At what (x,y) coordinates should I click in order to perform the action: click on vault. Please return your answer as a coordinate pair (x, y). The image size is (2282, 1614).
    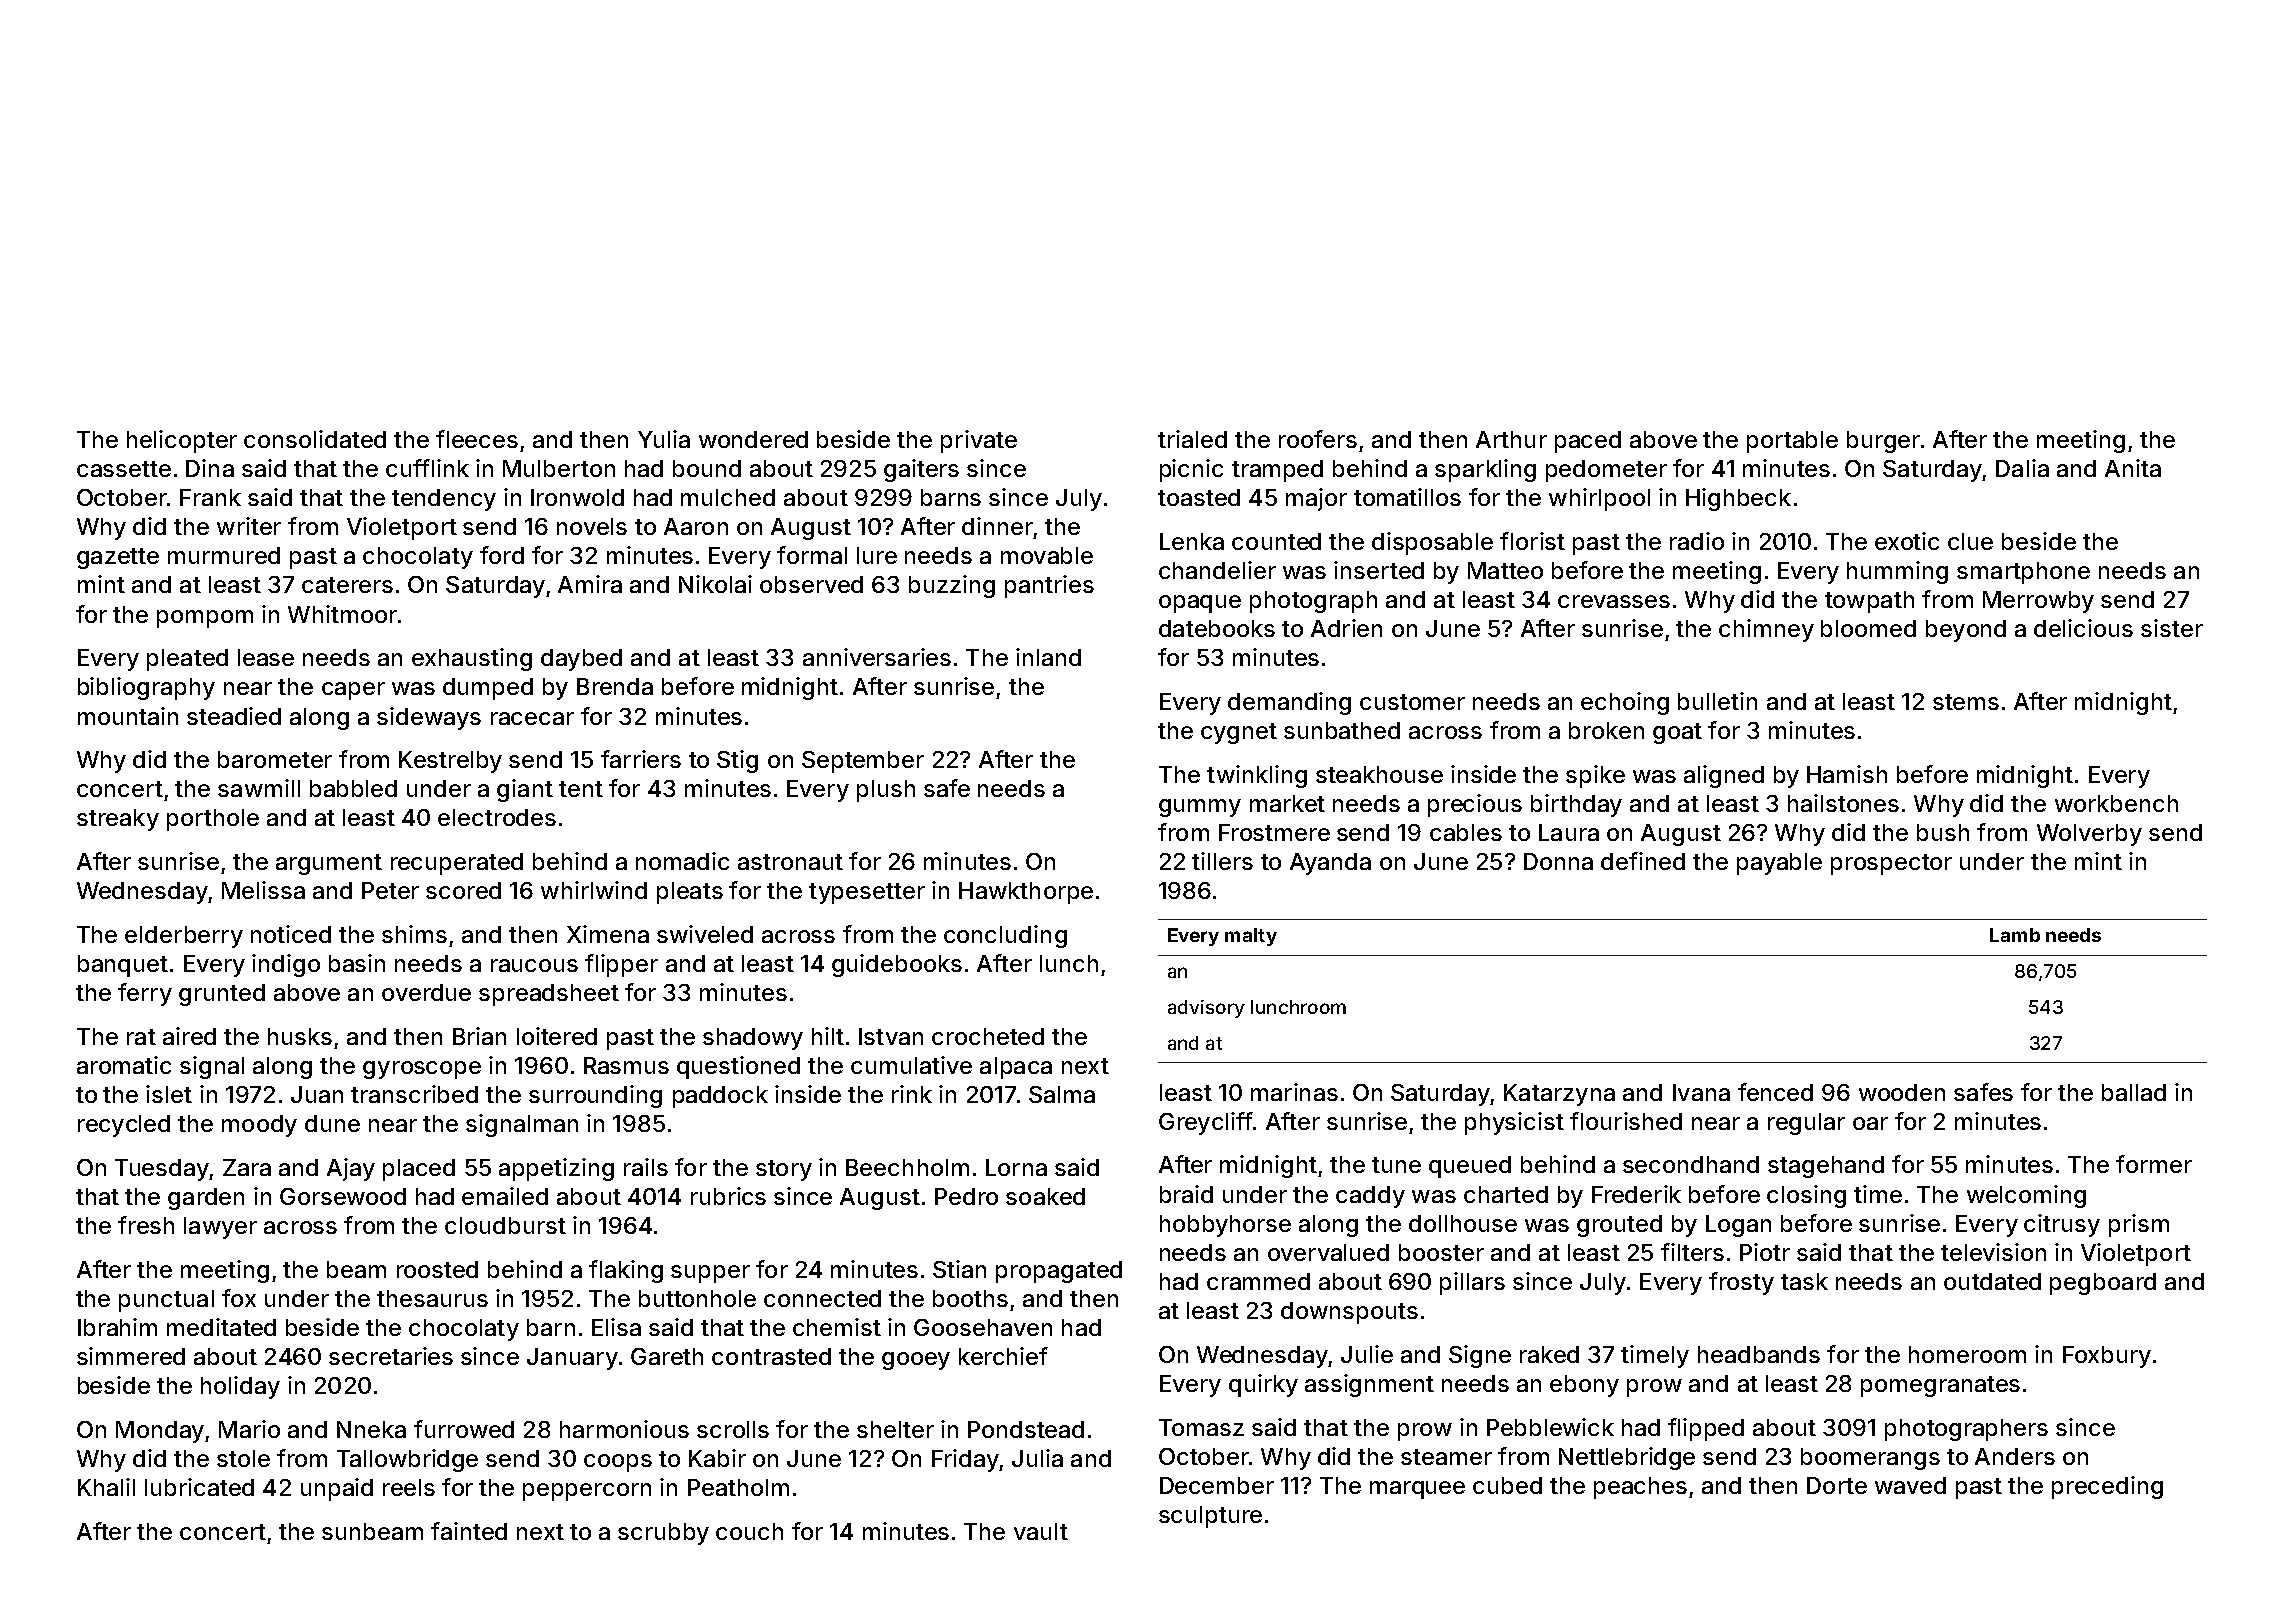
    Looking at the image, I should click on (1041, 1531).
